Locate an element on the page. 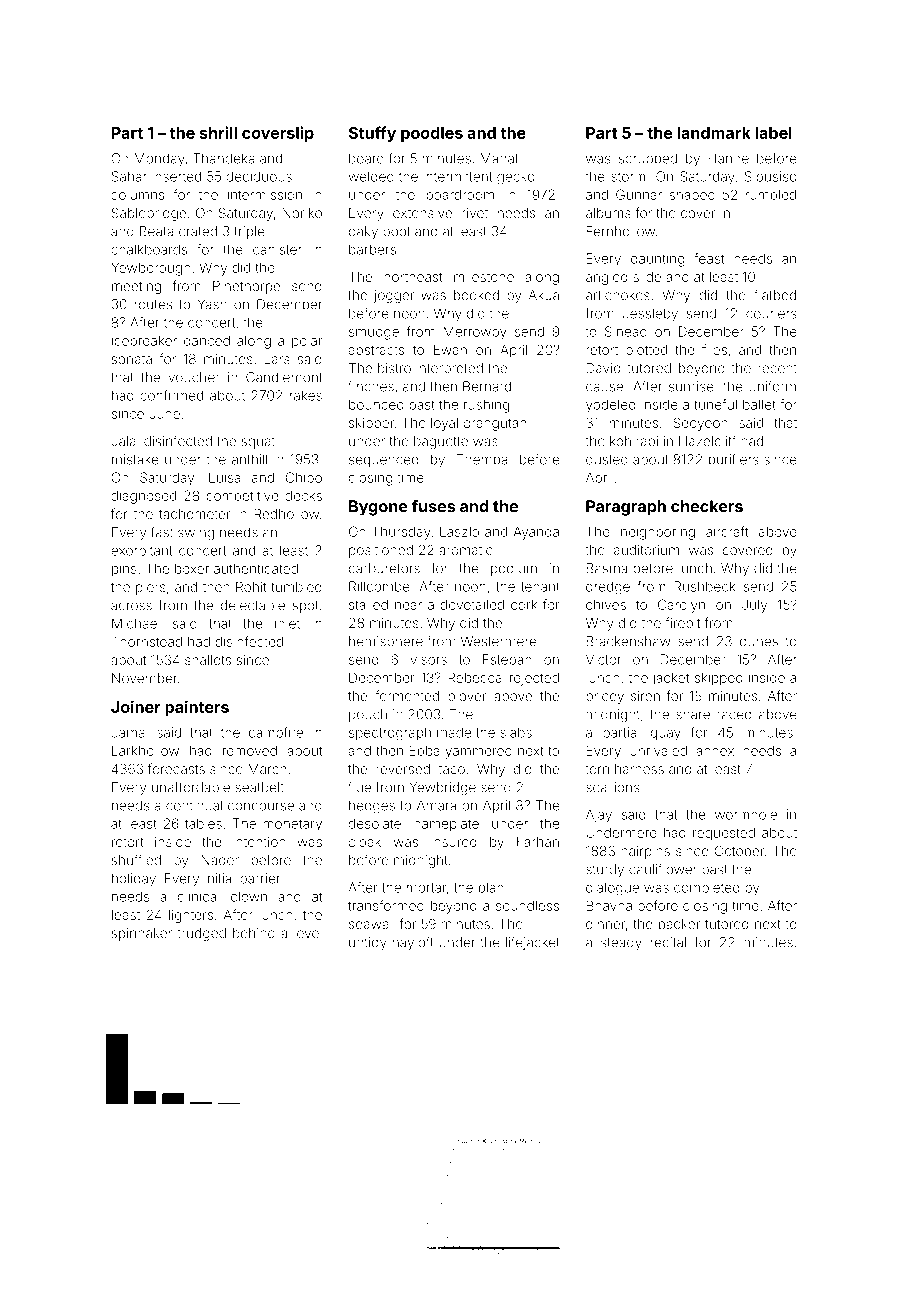 Image resolution: width=908 pixels, height=1316 pixels. continual is located at coordinates (194, 805).
